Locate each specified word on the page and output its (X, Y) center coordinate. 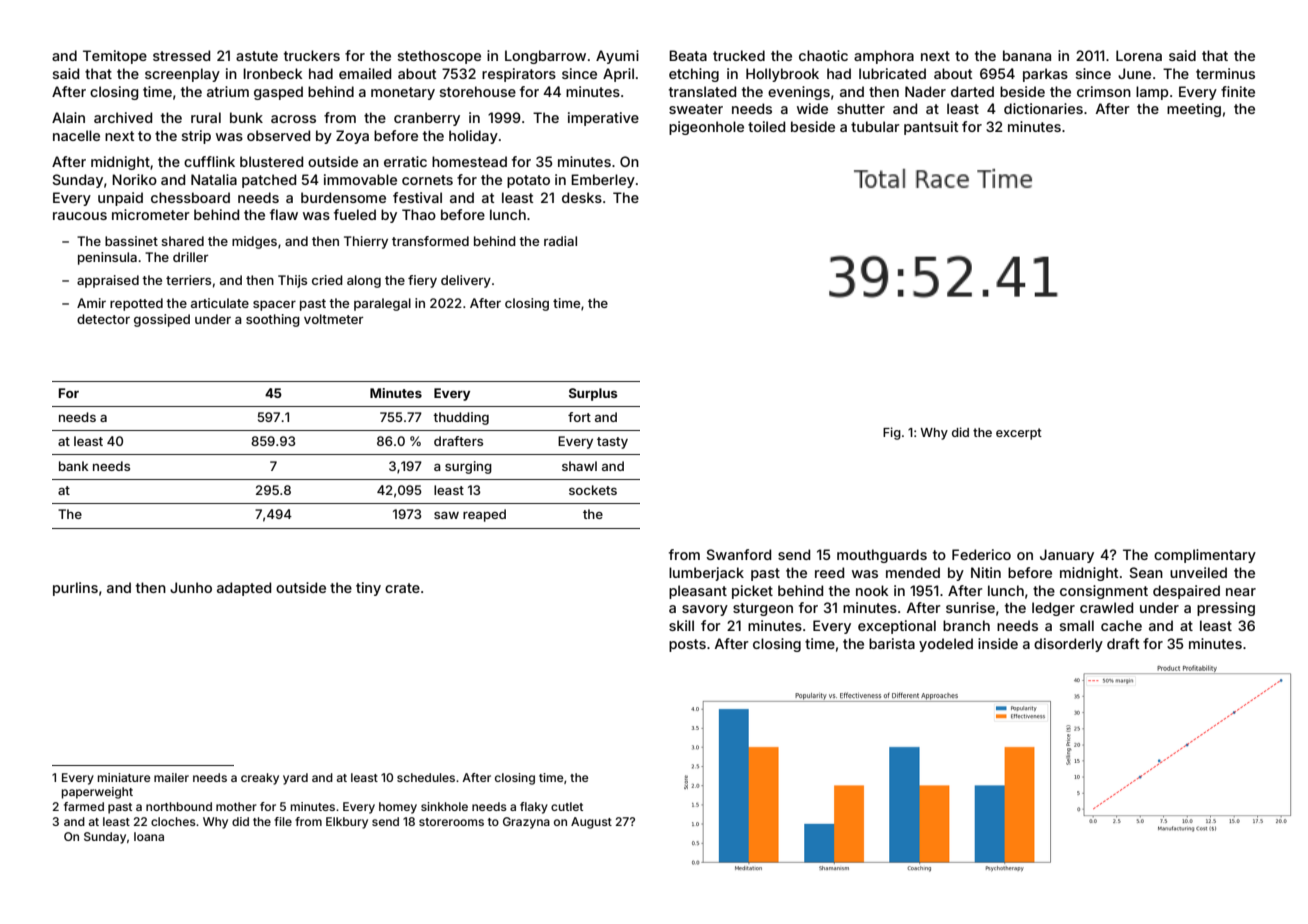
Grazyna (526, 823)
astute (257, 56)
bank (74, 466)
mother (236, 806)
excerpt (1019, 434)
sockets (593, 490)
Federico (981, 554)
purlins (75, 589)
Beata (688, 55)
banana (1027, 55)
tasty (612, 443)
